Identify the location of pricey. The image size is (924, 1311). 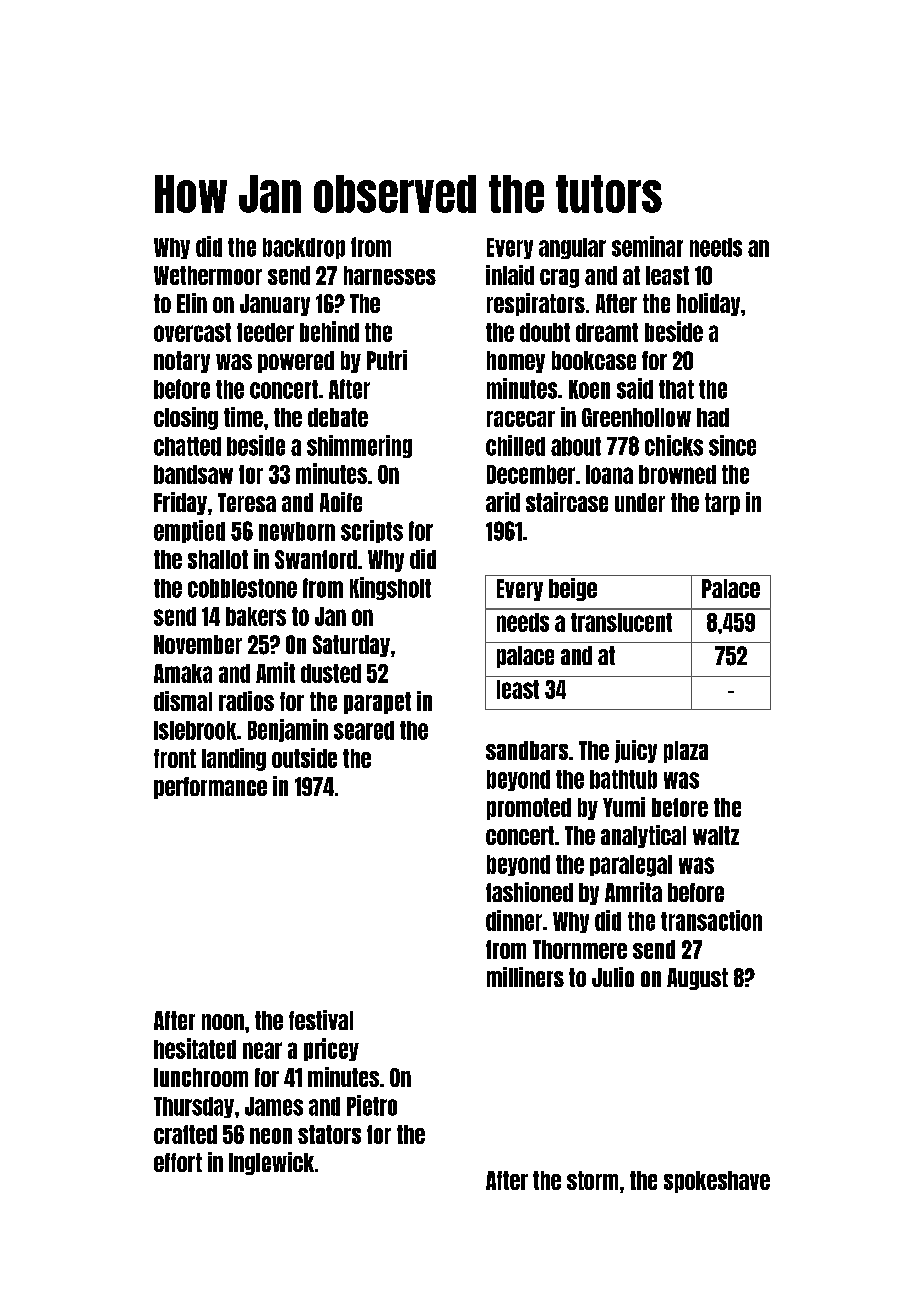
(331, 1049).
